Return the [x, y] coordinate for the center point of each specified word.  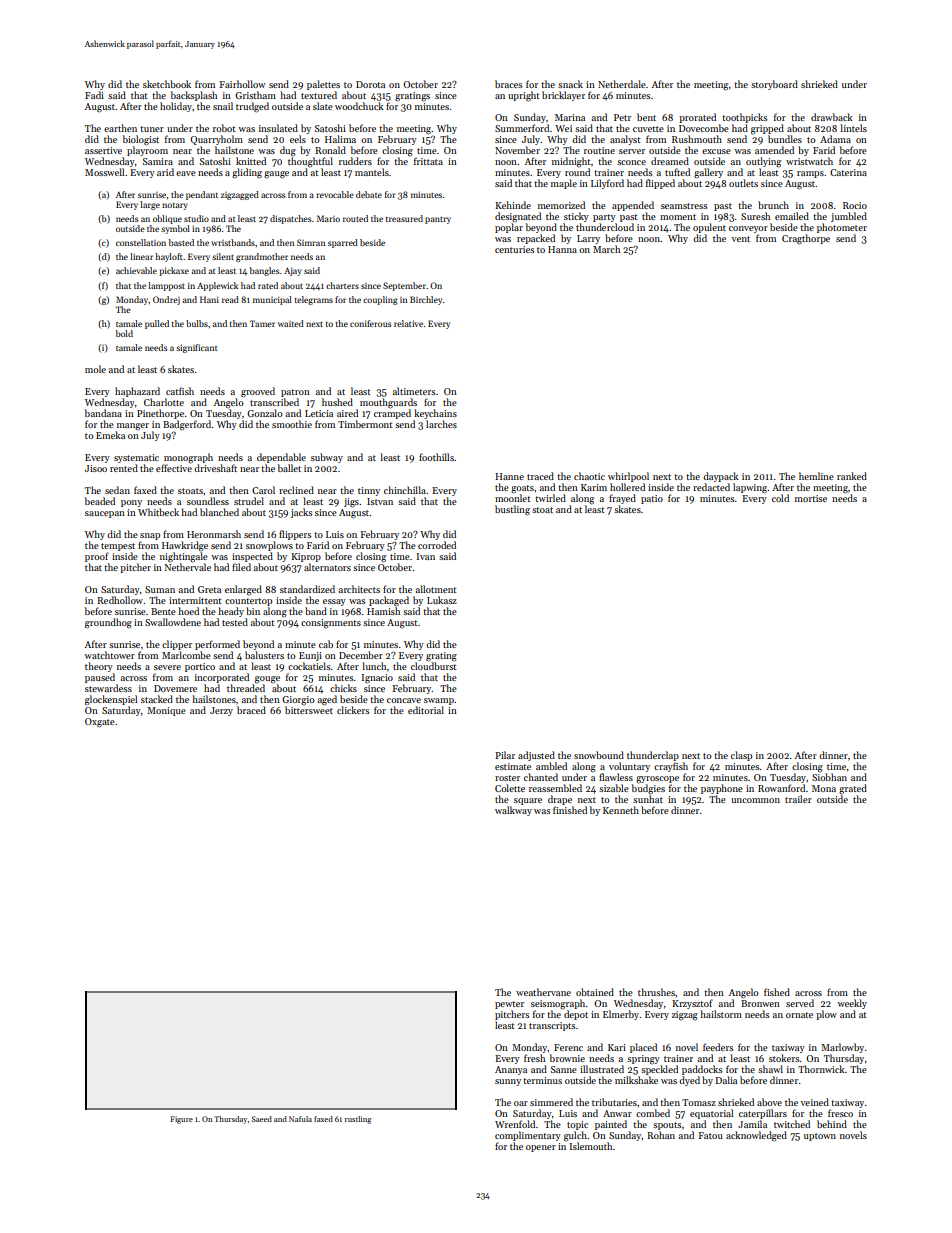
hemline [816, 476]
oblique [167, 219]
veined [814, 1102]
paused [100, 678]
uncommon [755, 800]
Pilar [505, 755]
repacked [536, 239]
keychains [435, 414]
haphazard [137, 392]
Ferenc [568, 1047]
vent [740, 239]
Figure [181, 1120]
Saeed [262, 1119]
